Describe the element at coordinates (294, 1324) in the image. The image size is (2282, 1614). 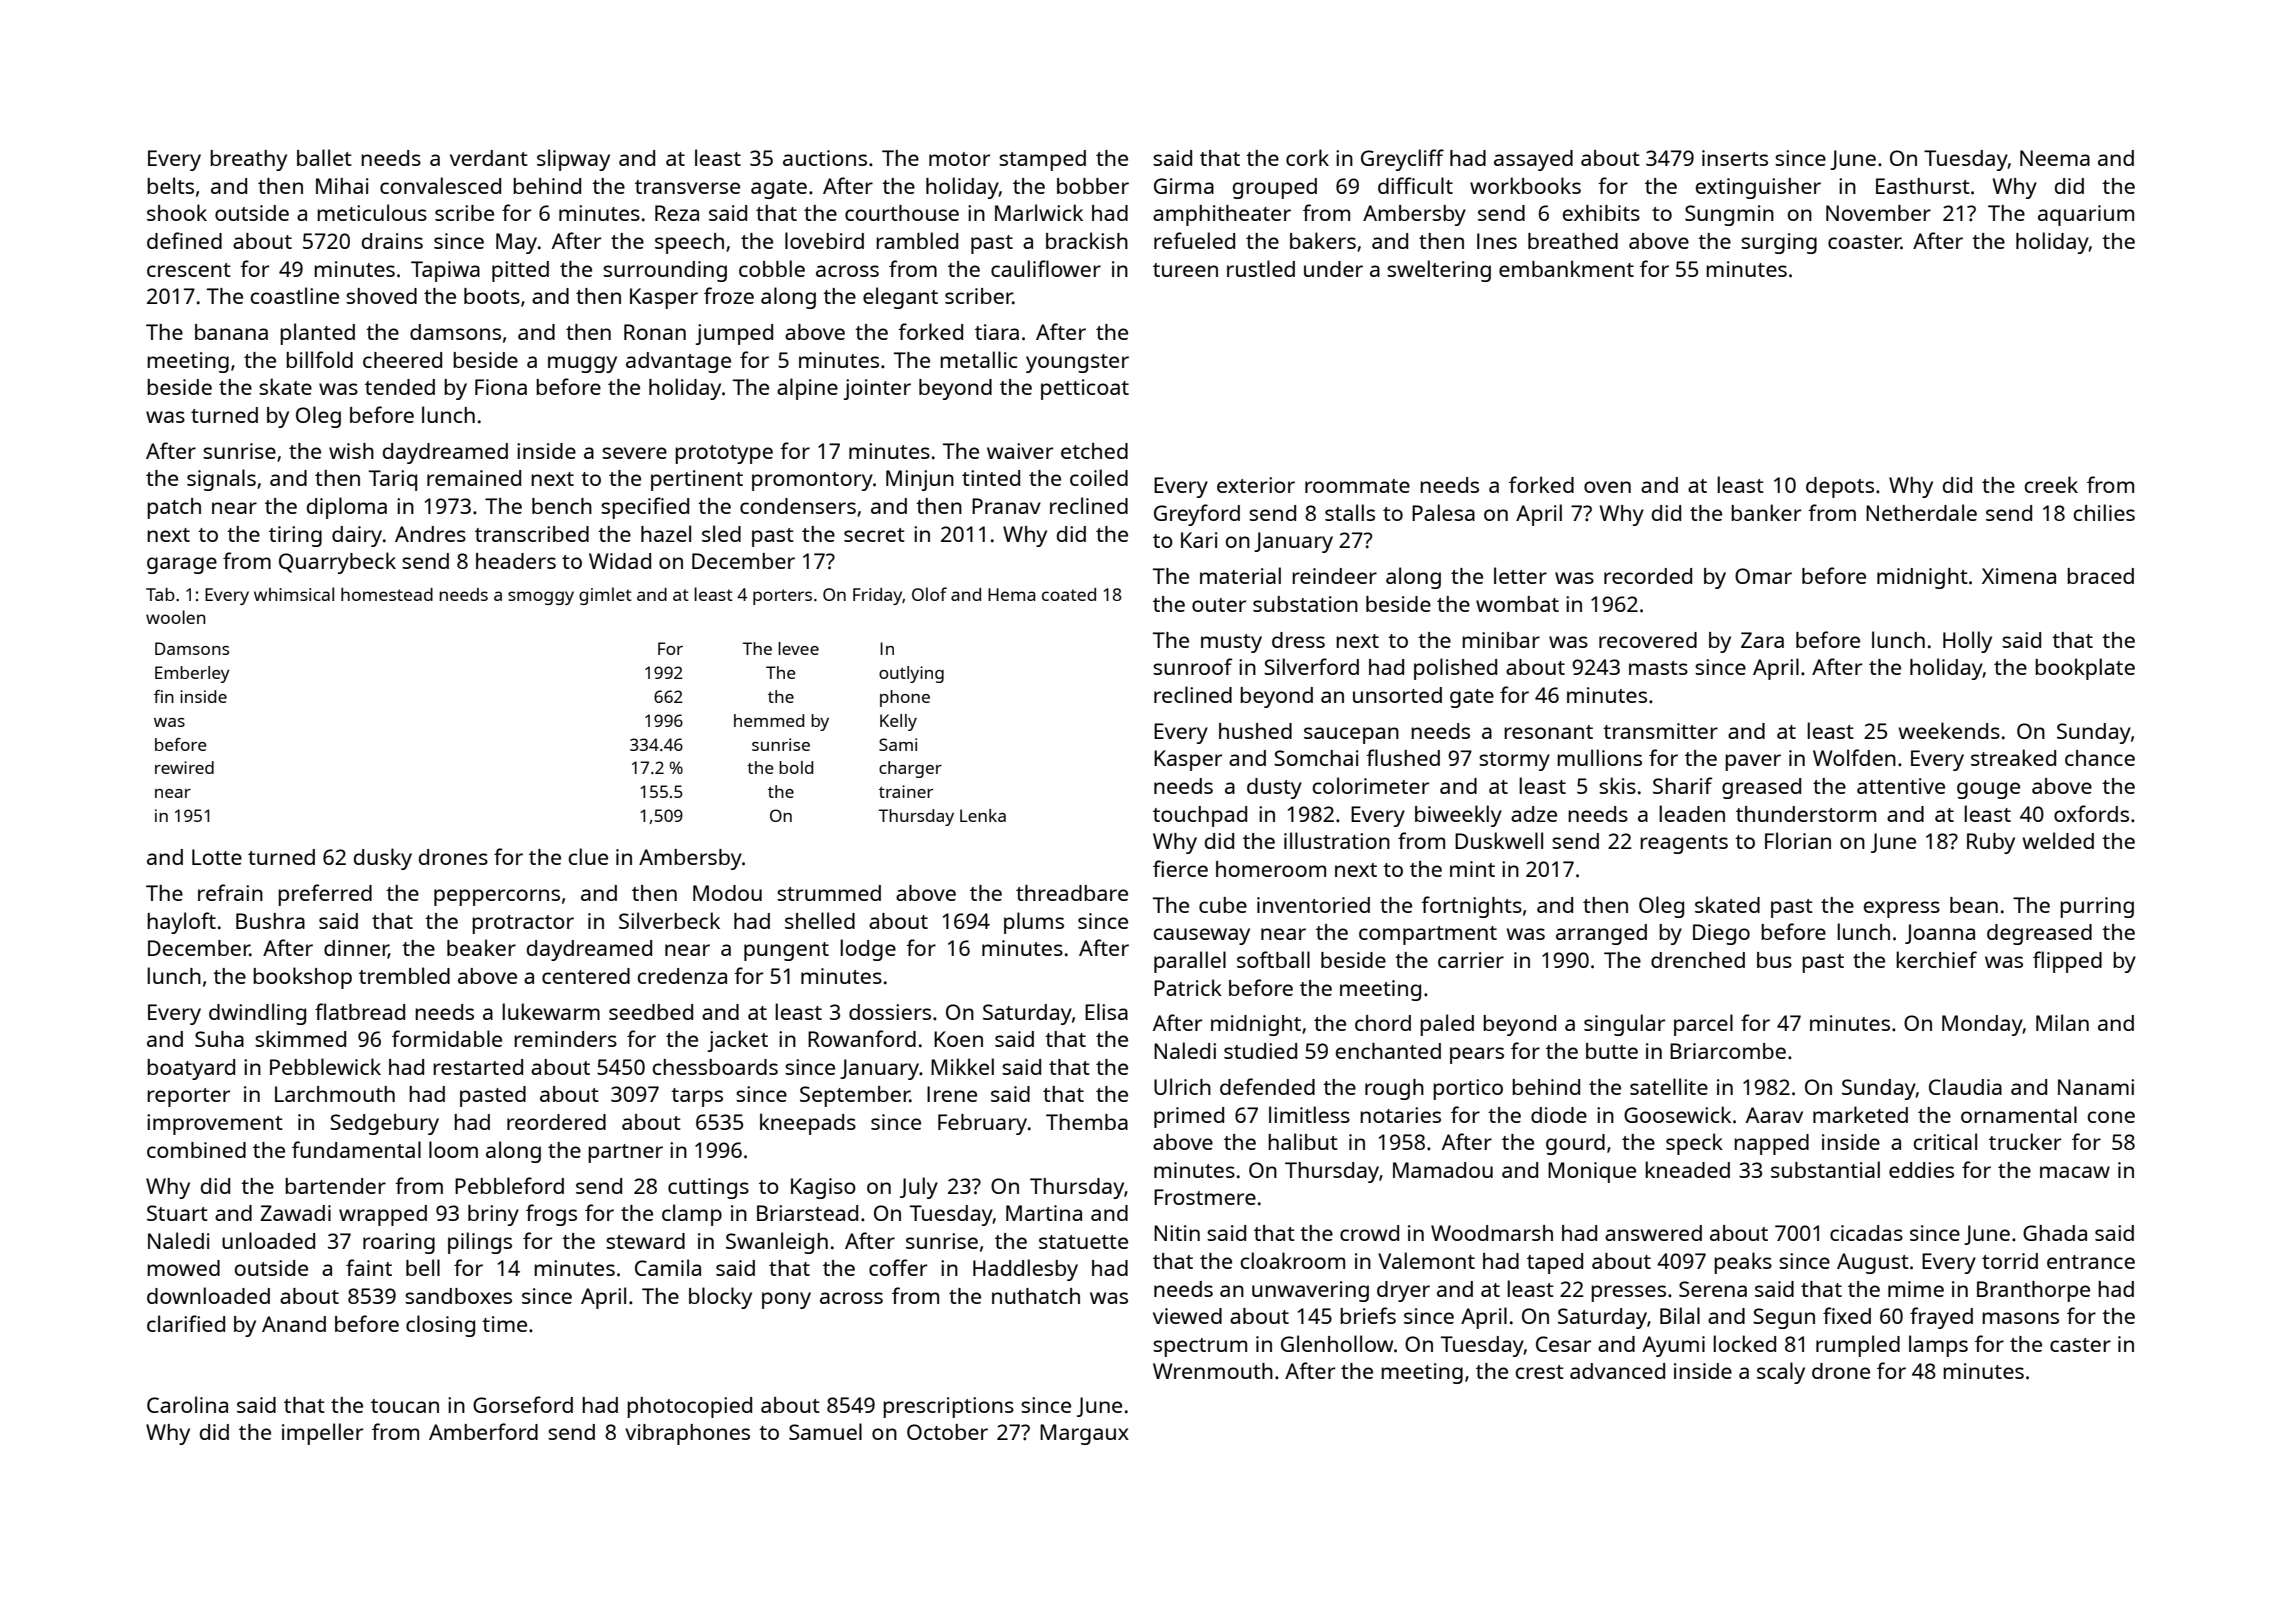
I see `Anand` at that location.
